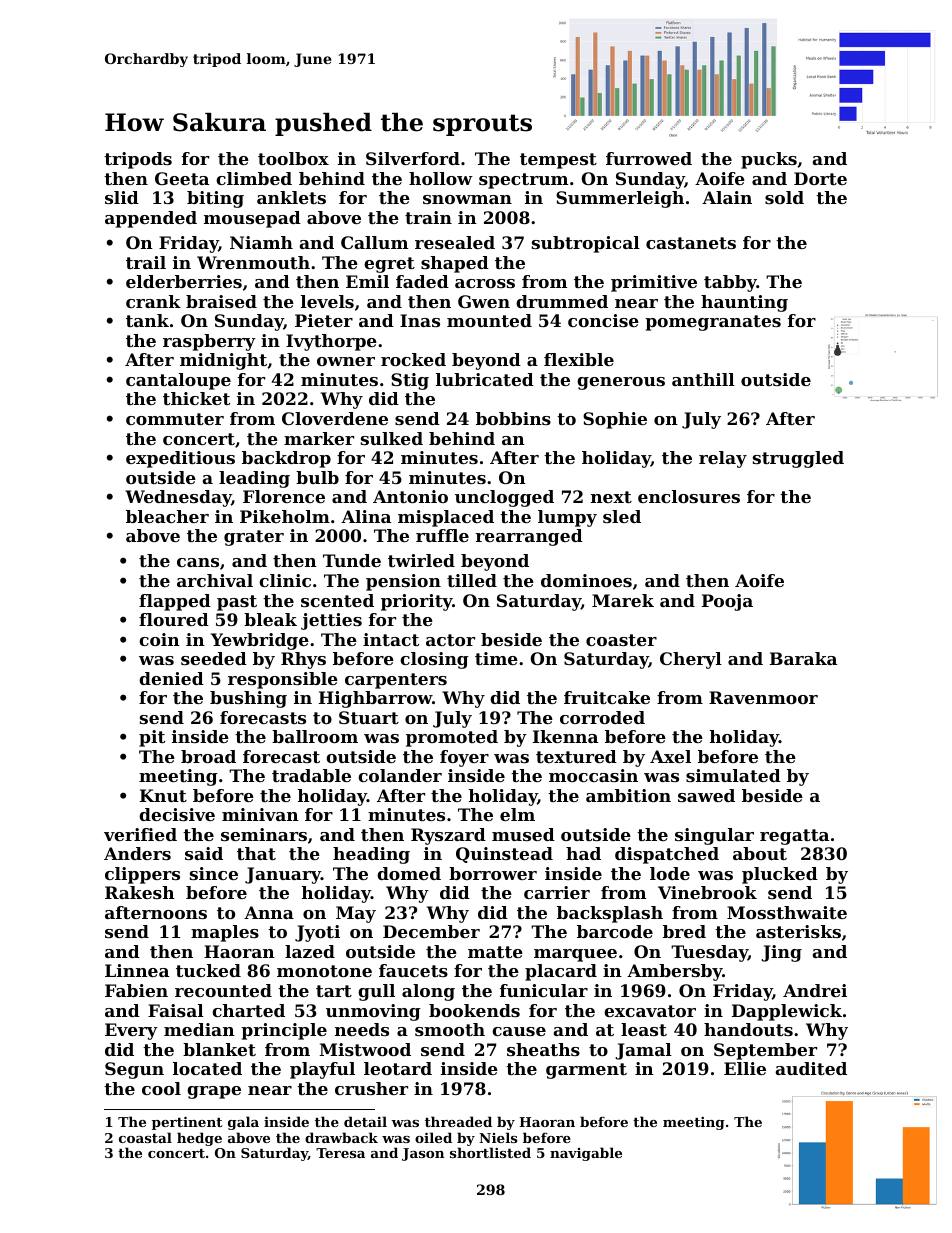  I want to click on Pooja, so click(727, 602).
